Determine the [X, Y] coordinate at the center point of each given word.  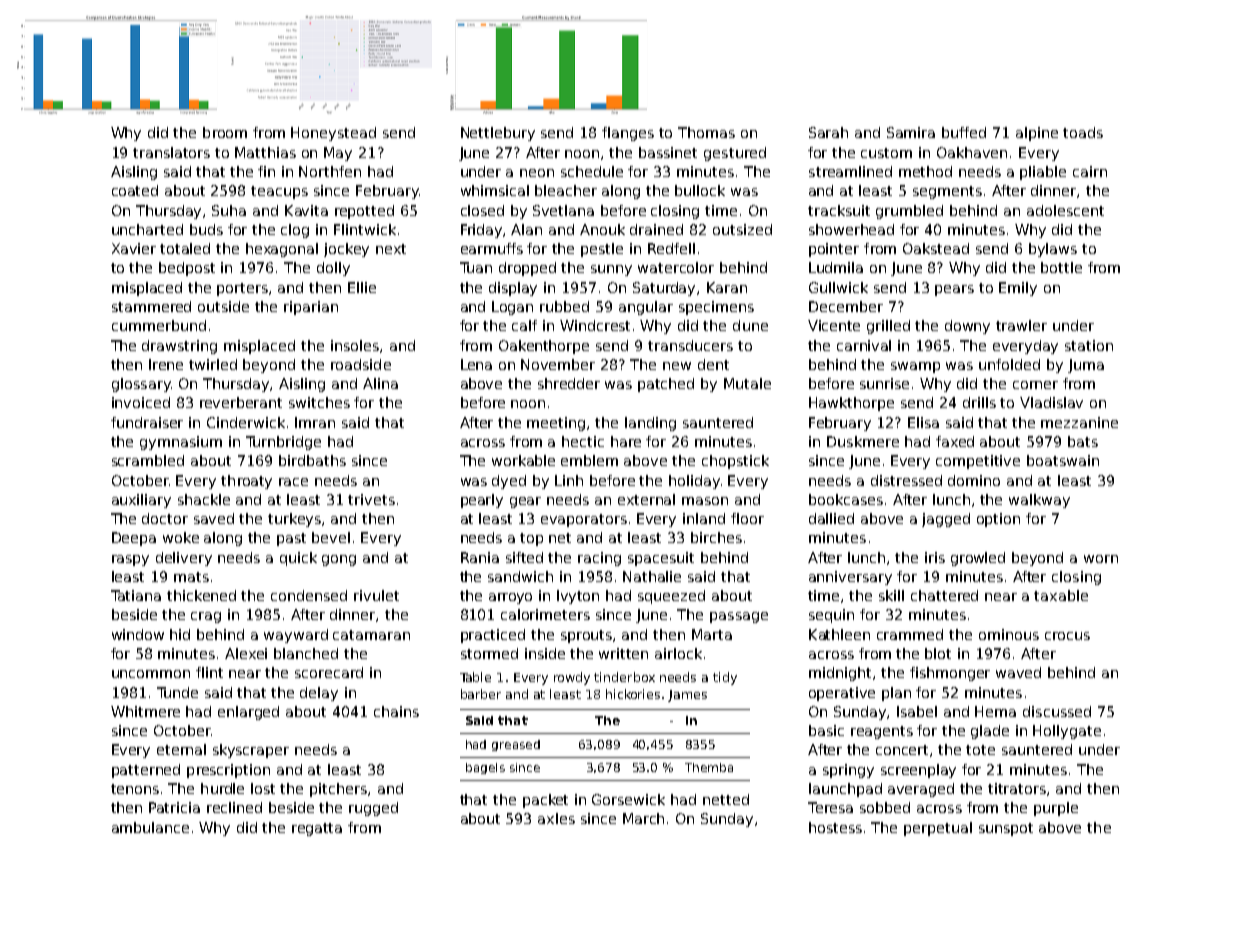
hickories [633, 694]
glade [990, 732]
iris [935, 557]
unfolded [1009, 364]
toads [1083, 132]
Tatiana [136, 595]
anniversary [850, 578]
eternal [181, 749]
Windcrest [595, 325]
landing [650, 424]
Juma [1086, 366]
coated [135, 190]
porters [242, 289]
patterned [146, 771]
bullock [700, 190]
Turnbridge [283, 443]
